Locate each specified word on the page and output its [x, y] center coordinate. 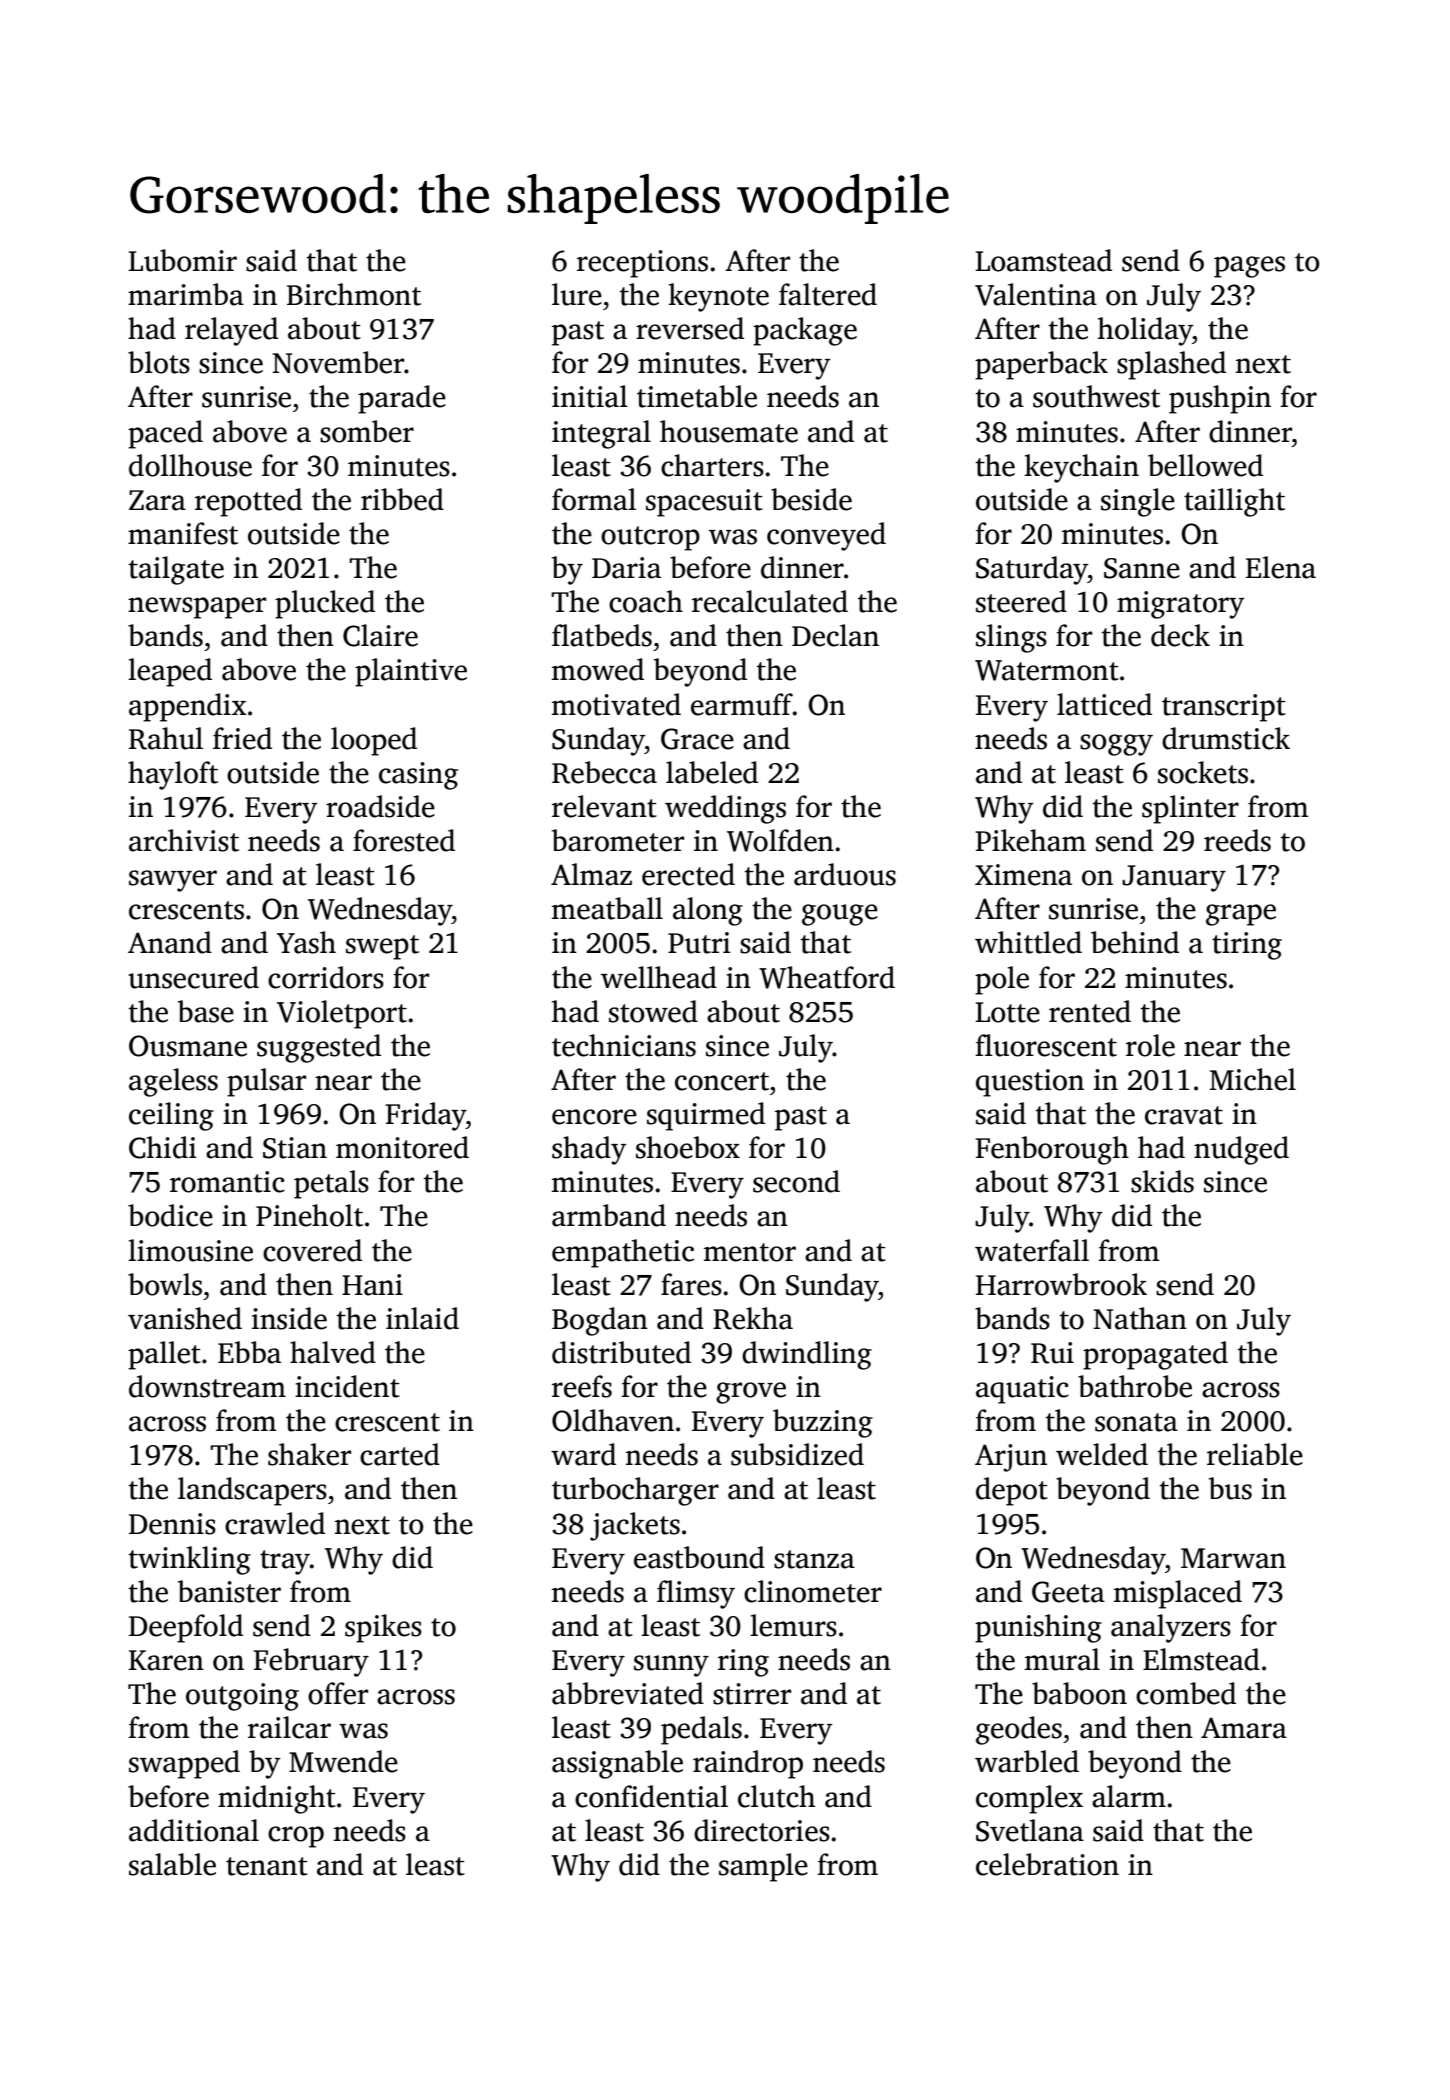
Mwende [343, 1761]
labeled [712, 772]
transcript [1224, 708]
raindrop [748, 1764]
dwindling [807, 1355]
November [338, 362]
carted [400, 1454]
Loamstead [1043, 260]
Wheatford [827, 977]
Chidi [163, 1147]
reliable [1255, 1454]
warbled [1027, 1761]
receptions [642, 264]
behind [1135, 942]
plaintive [411, 672]
